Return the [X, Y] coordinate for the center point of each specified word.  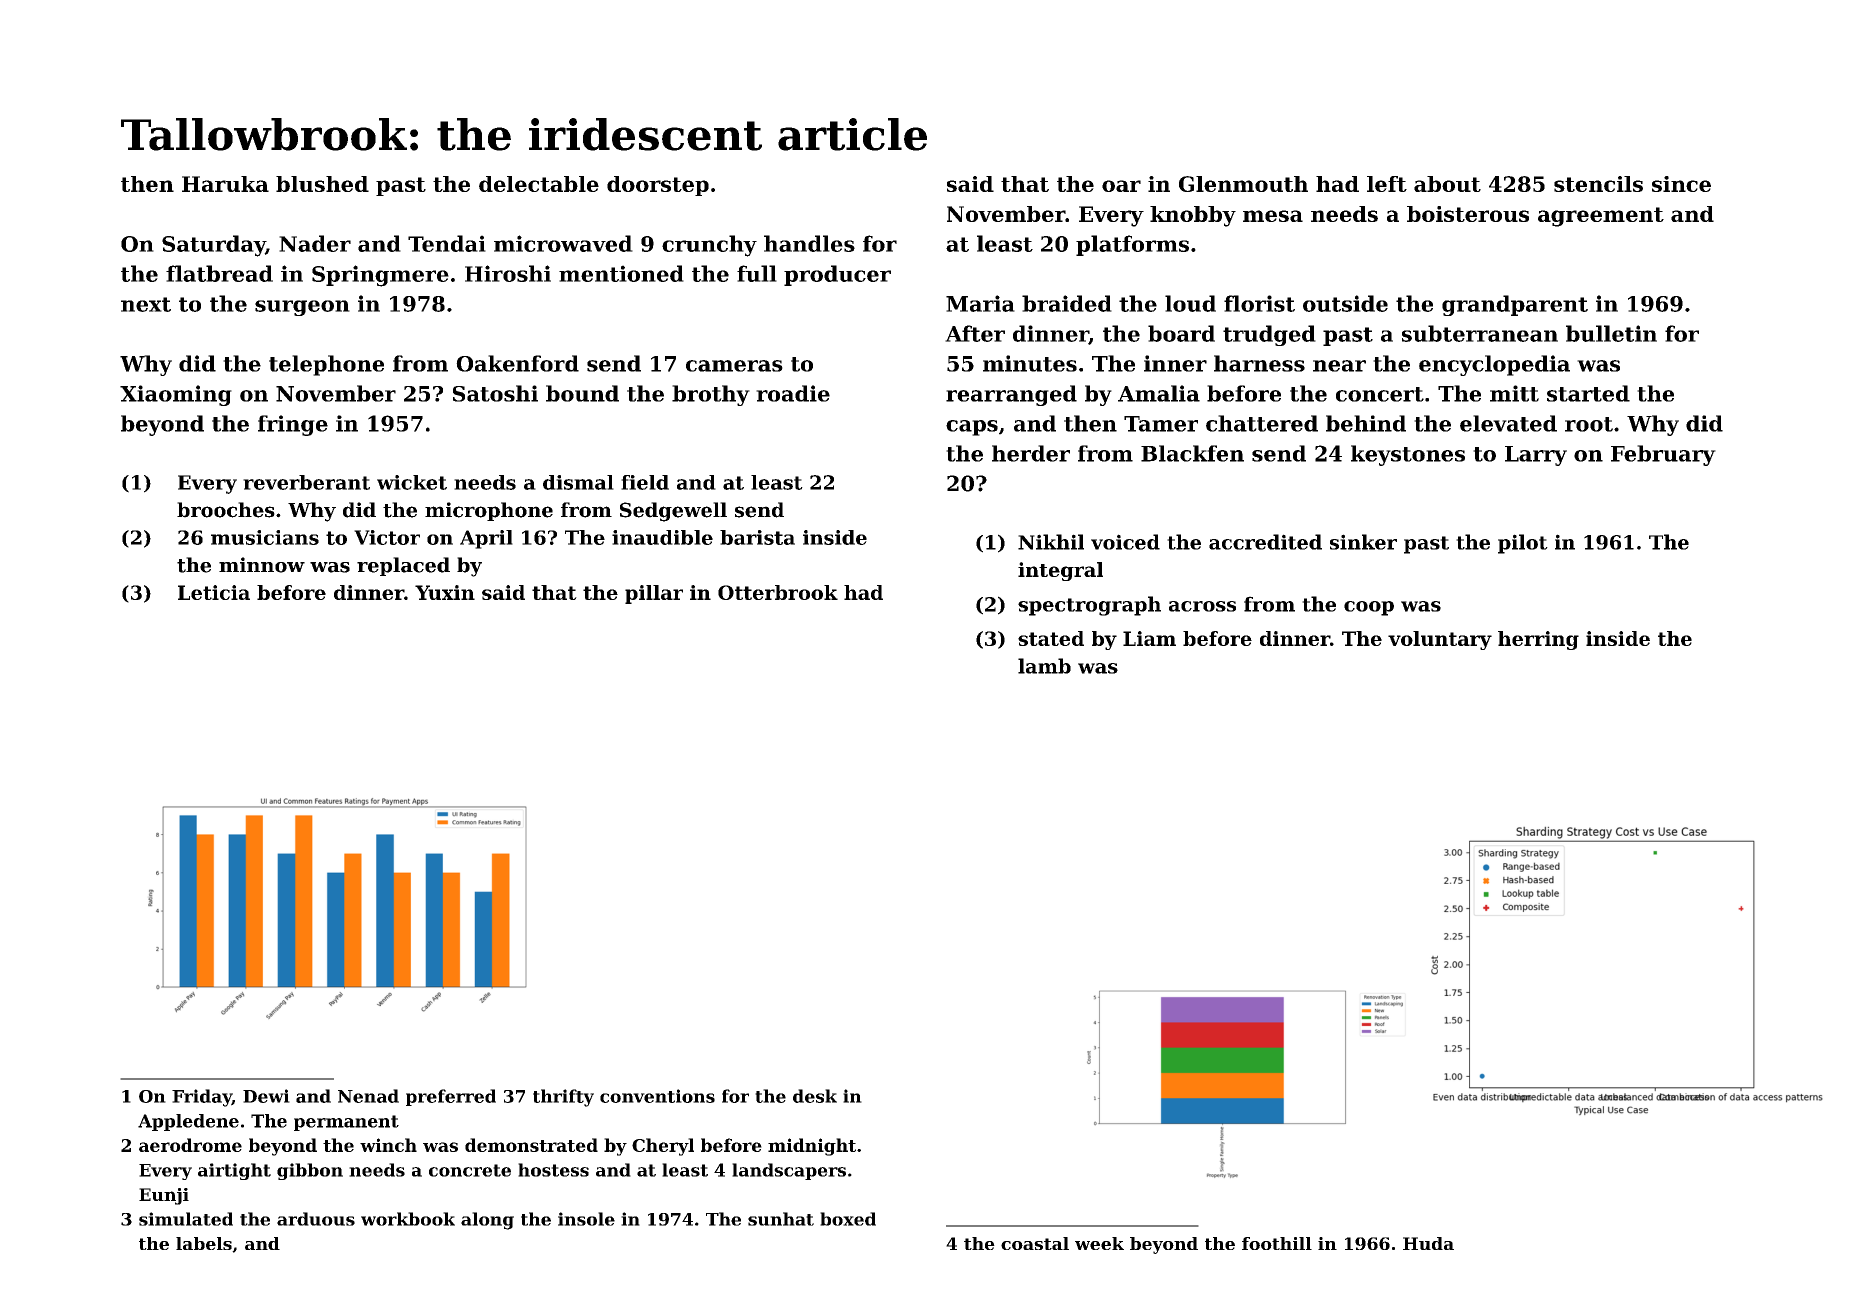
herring [1538, 640]
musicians [265, 537]
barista [757, 537]
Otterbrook [778, 592]
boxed [848, 1219]
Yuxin [445, 592]
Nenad [368, 1096]
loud [1190, 303]
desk [815, 1096]
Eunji [164, 1196]
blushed [322, 184]
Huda [1428, 1243]
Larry [1536, 456]
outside [1345, 303]
